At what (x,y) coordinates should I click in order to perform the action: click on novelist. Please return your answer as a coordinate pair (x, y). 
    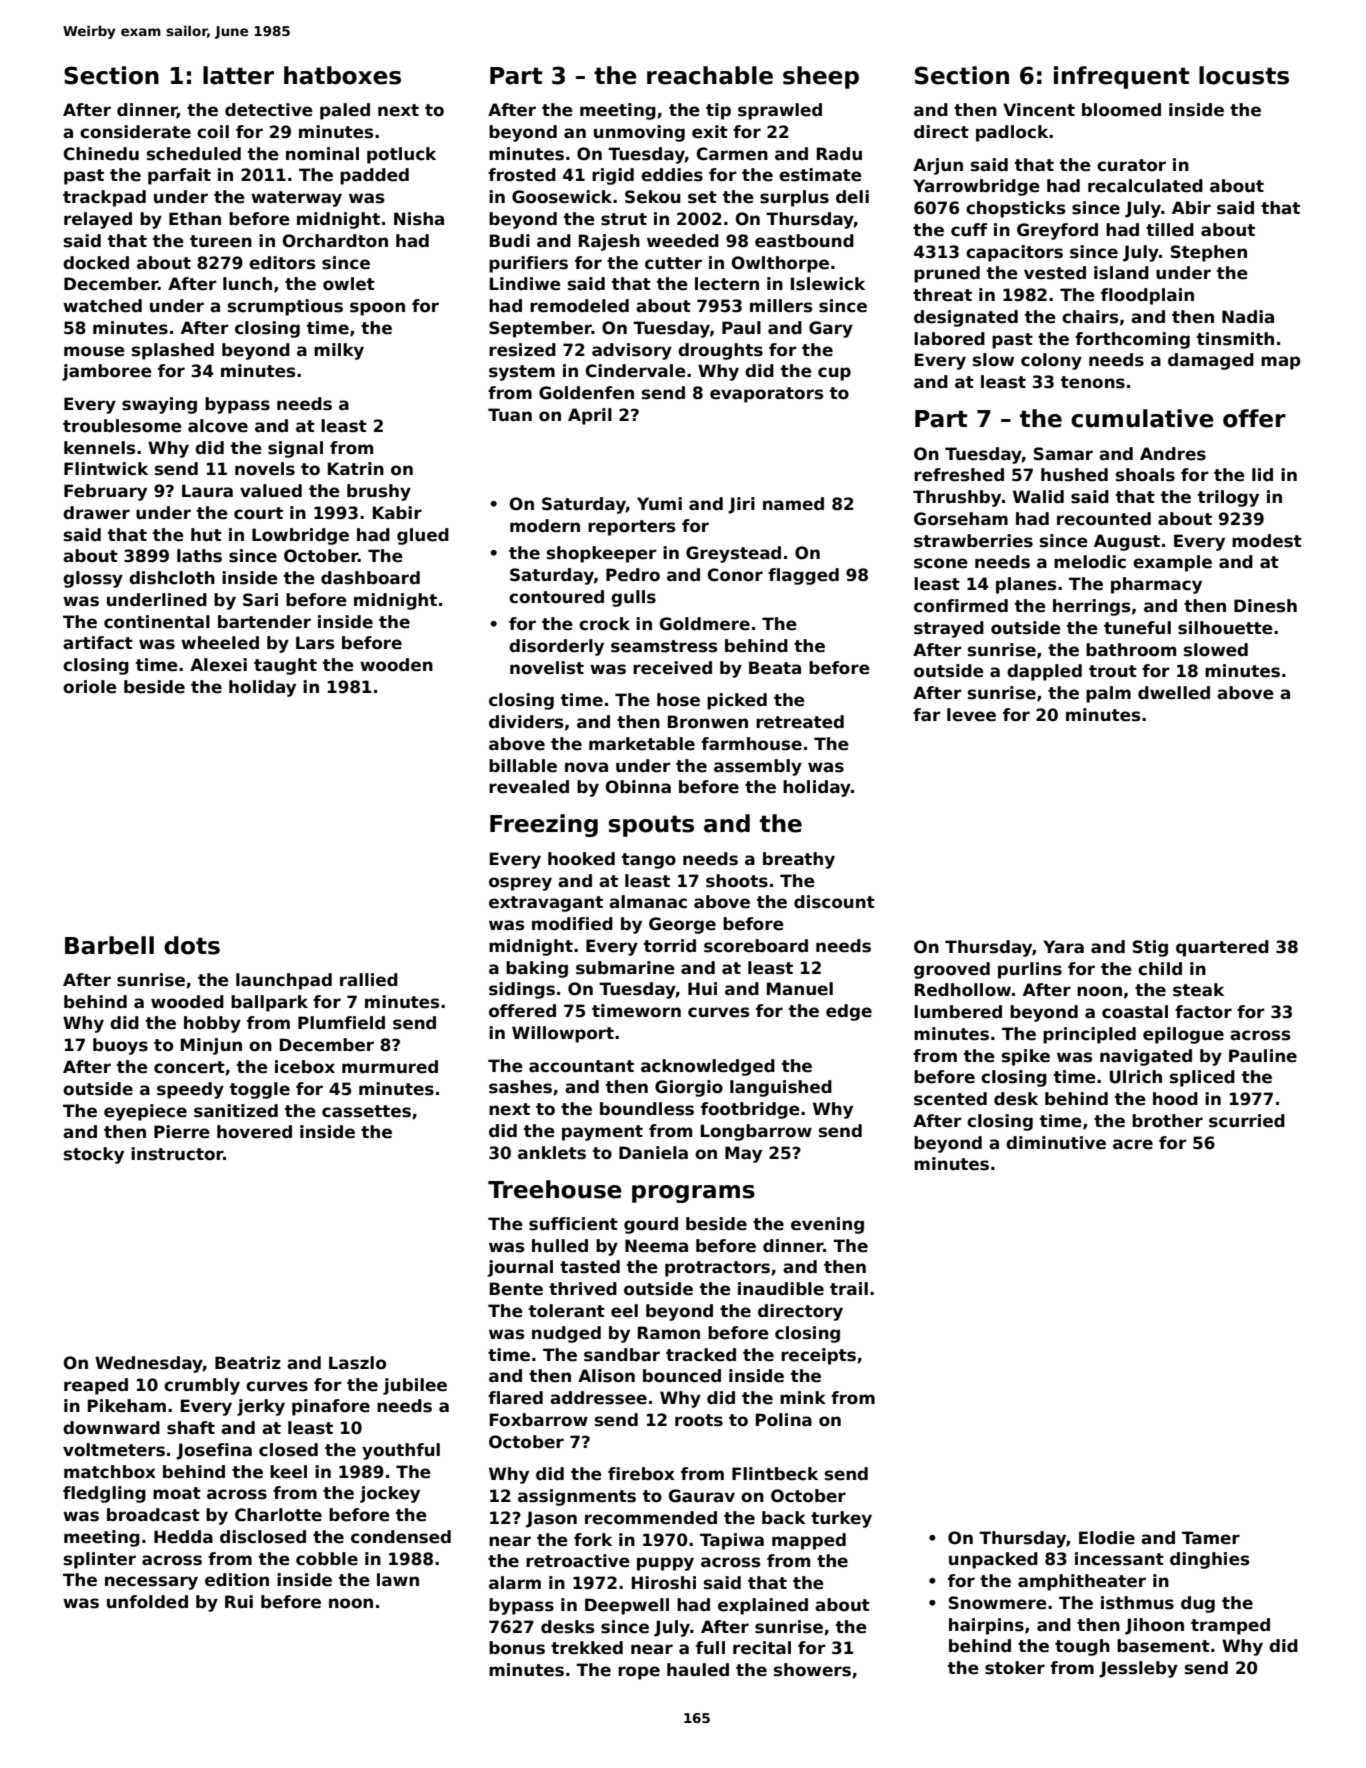
    Looking at the image, I should click on (547, 668).
